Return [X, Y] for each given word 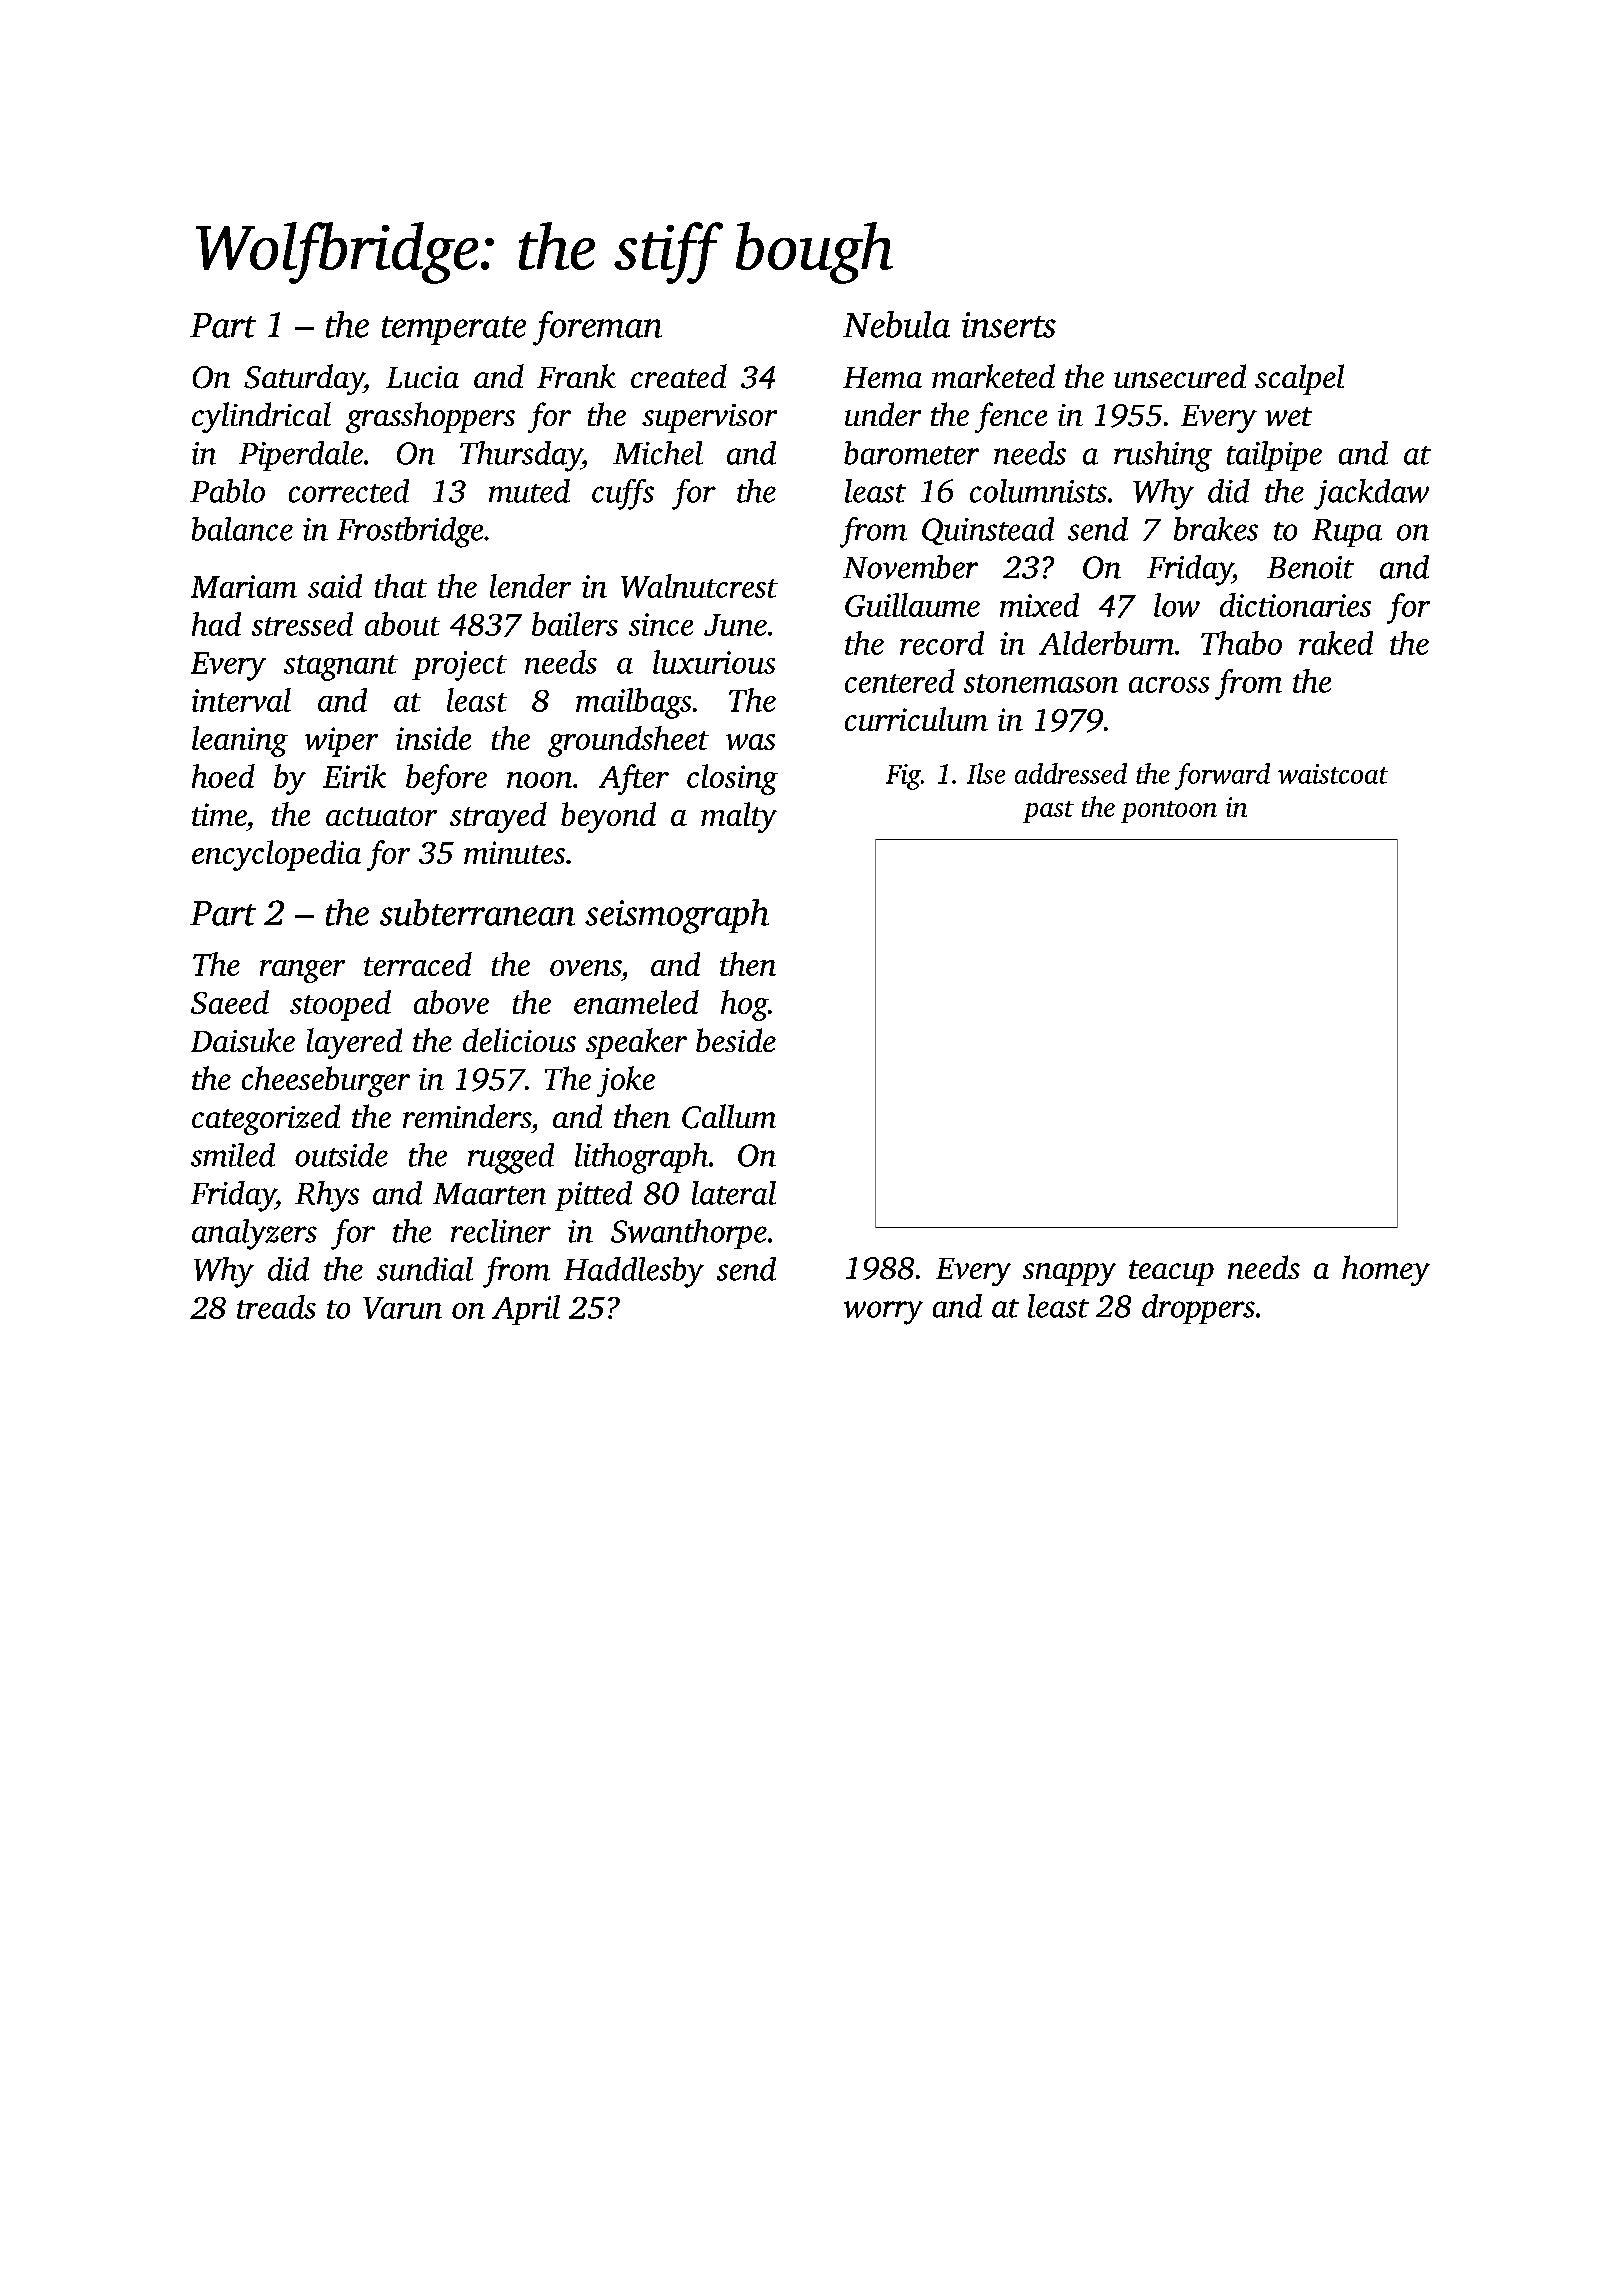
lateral [734, 1193]
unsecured [1180, 376]
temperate [454, 330]
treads [276, 1307]
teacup [1171, 1273]
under [883, 414]
